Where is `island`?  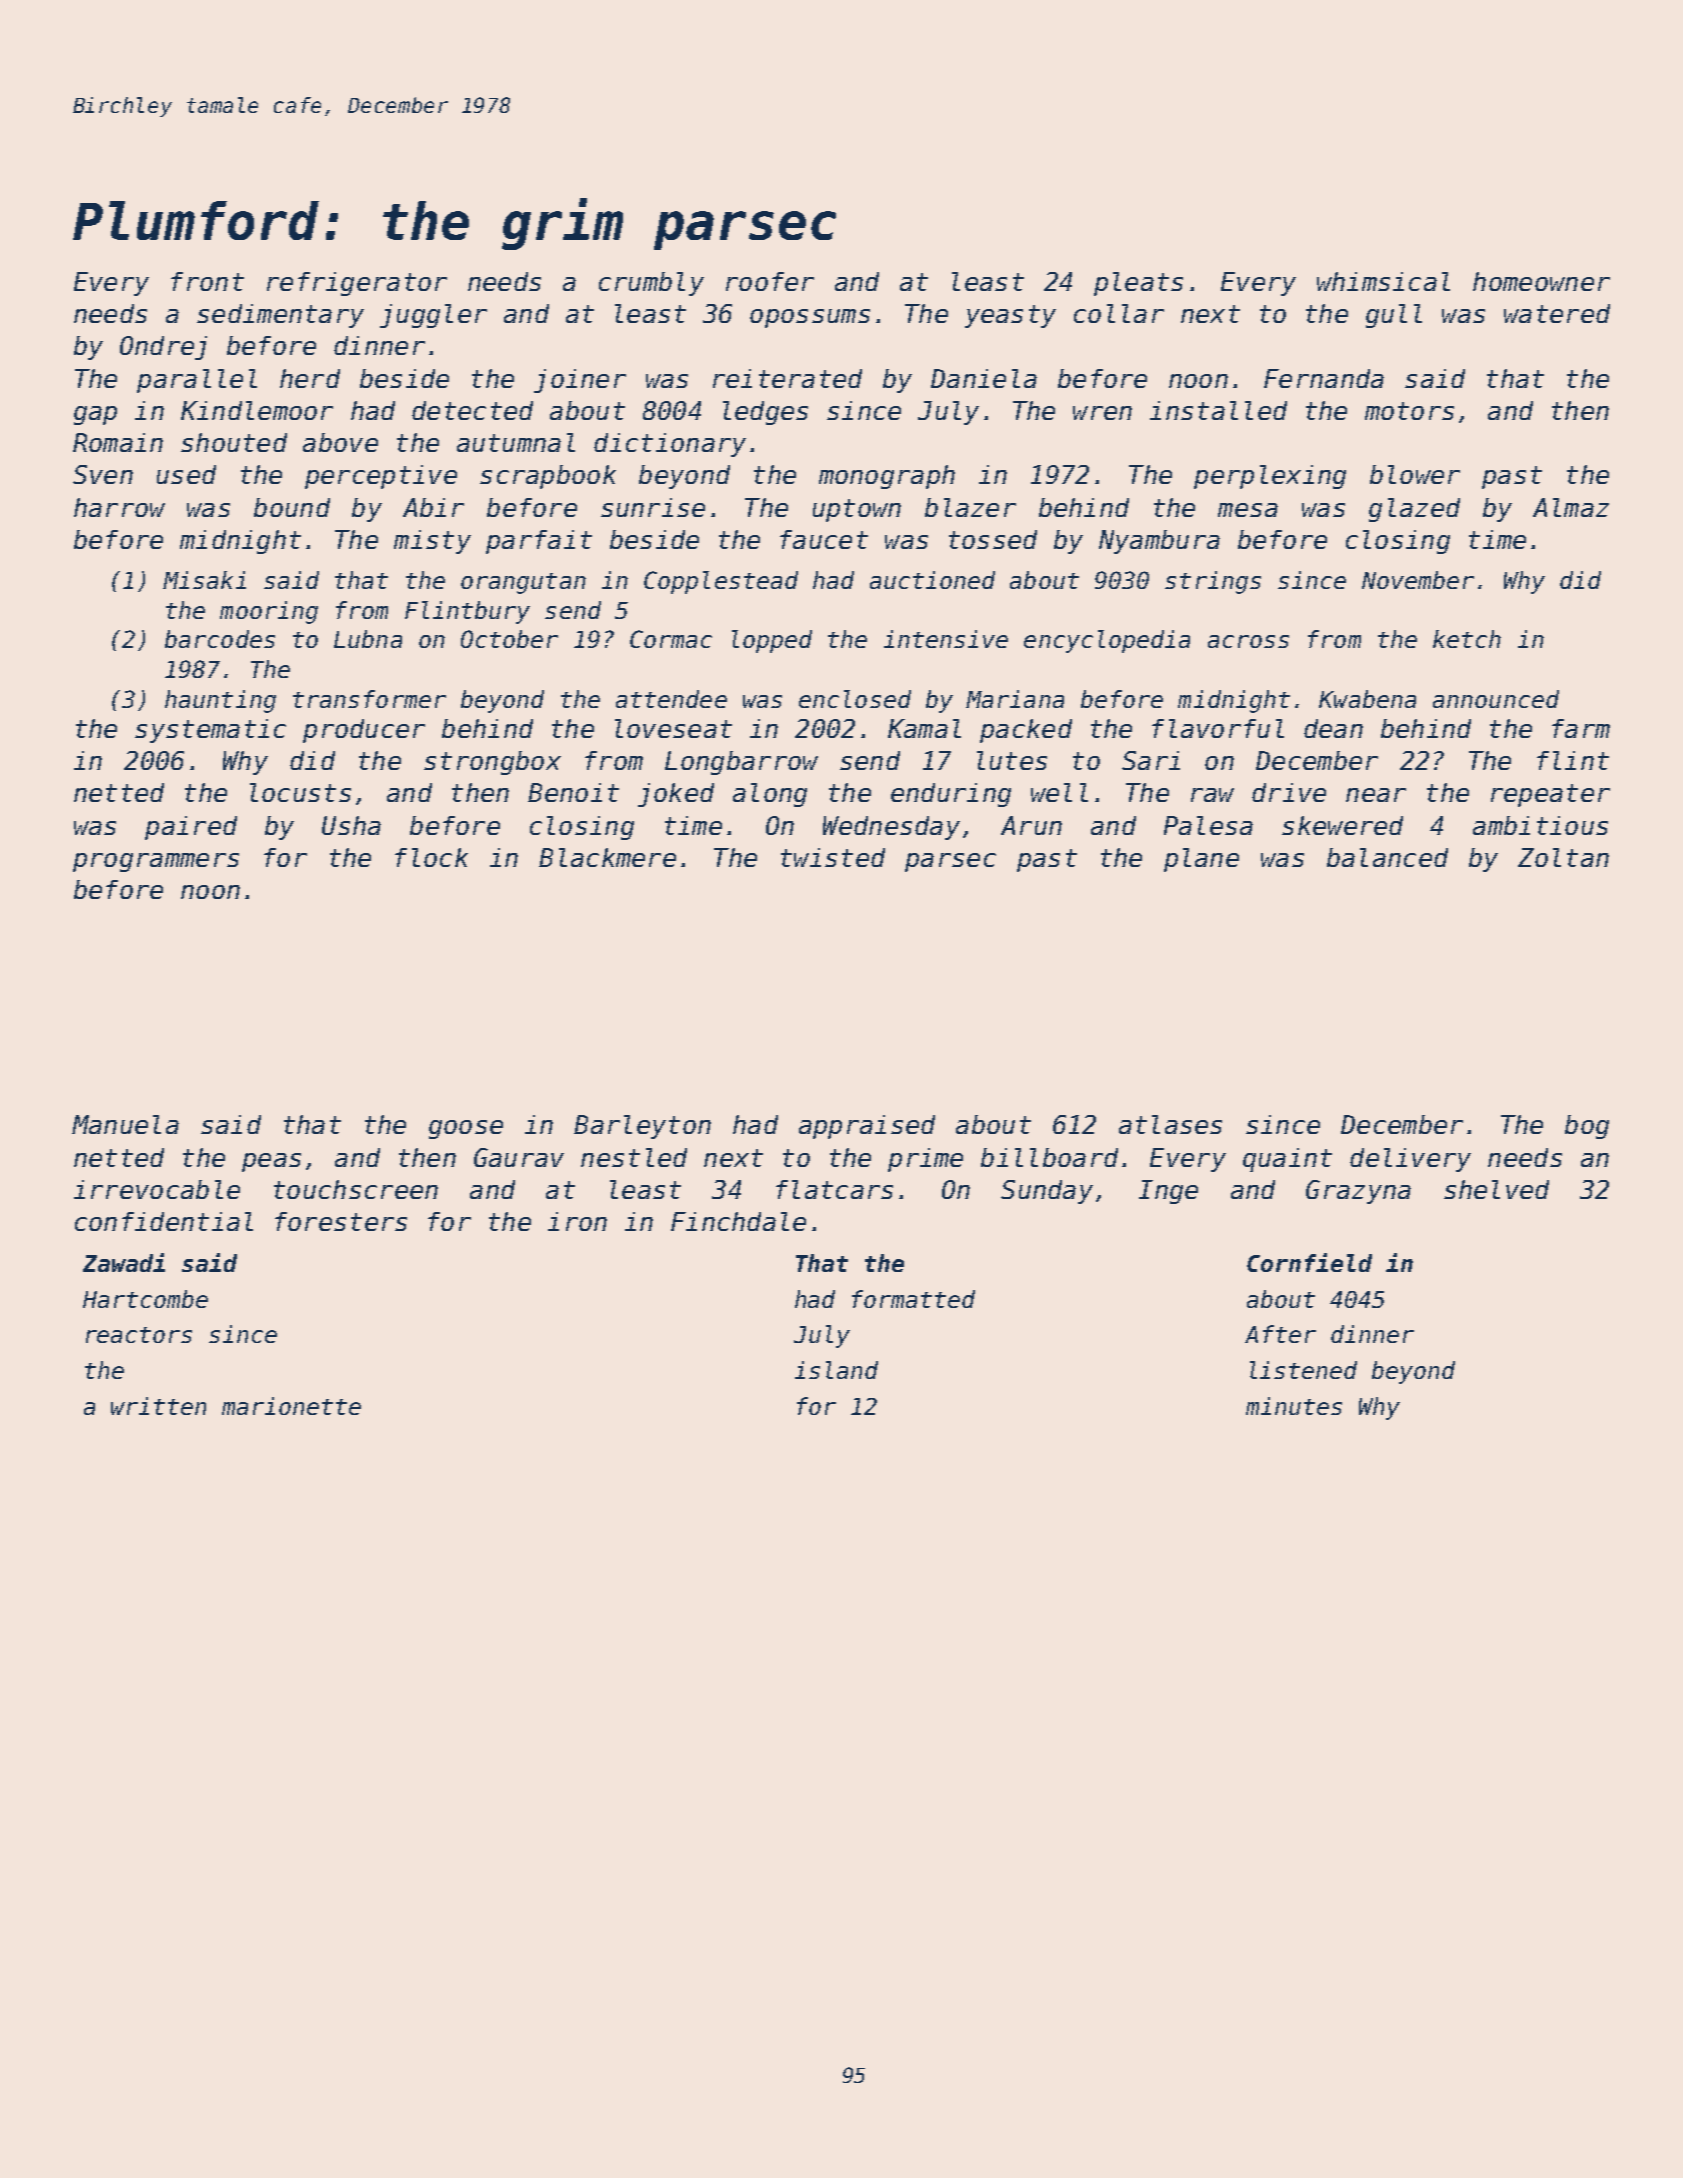 island is located at coordinates (836, 1370).
